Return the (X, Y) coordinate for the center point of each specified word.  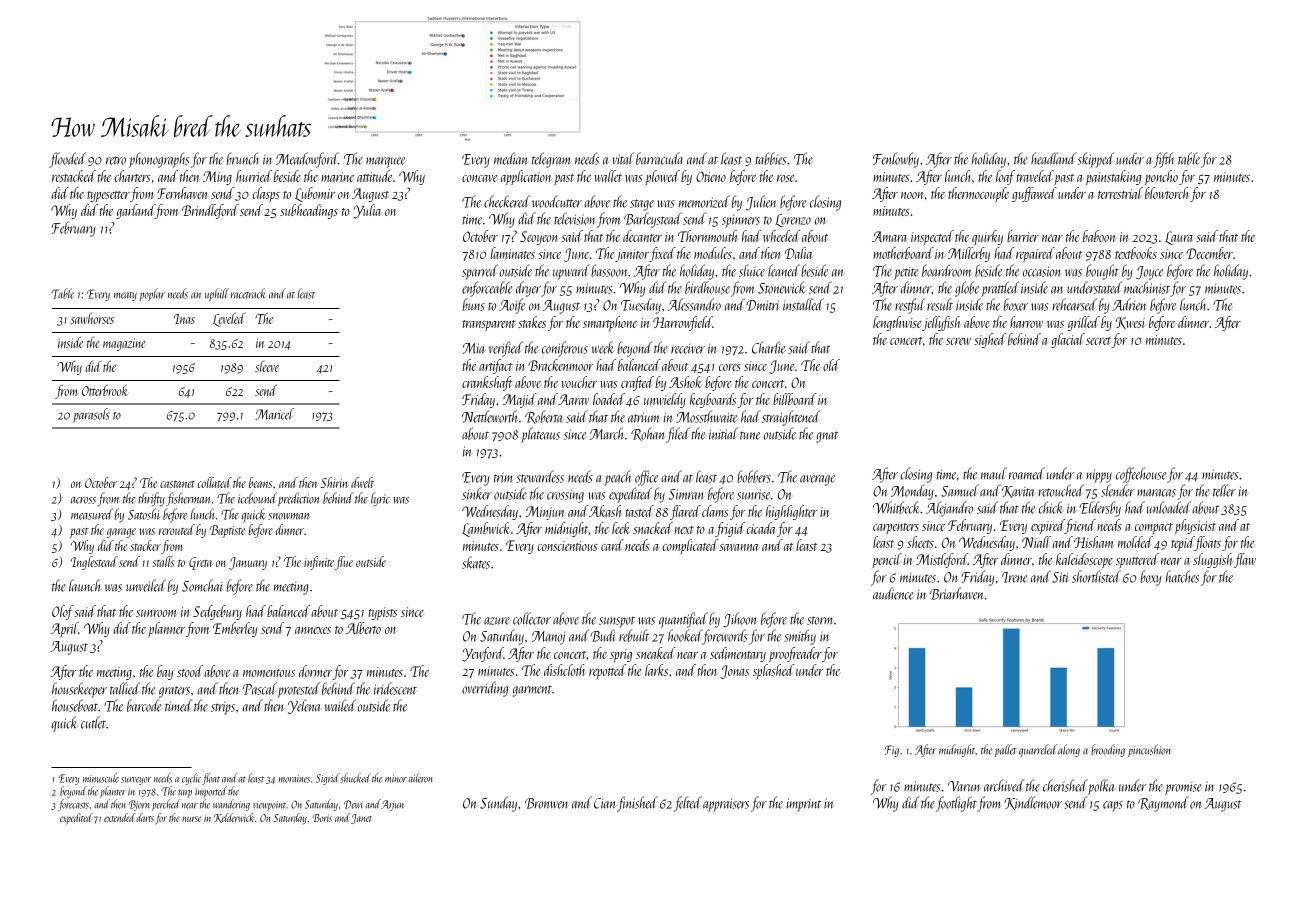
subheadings (309, 211)
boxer (1016, 304)
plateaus (540, 435)
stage (642, 205)
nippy (1099, 476)
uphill (217, 294)
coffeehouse (1141, 475)
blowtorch (1166, 193)
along (1069, 750)
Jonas (734, 672)
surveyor (136, 781)
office (646, 478)
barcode (144, 705)
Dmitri (763, 305)
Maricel (274, 414)
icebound (257, 498)
